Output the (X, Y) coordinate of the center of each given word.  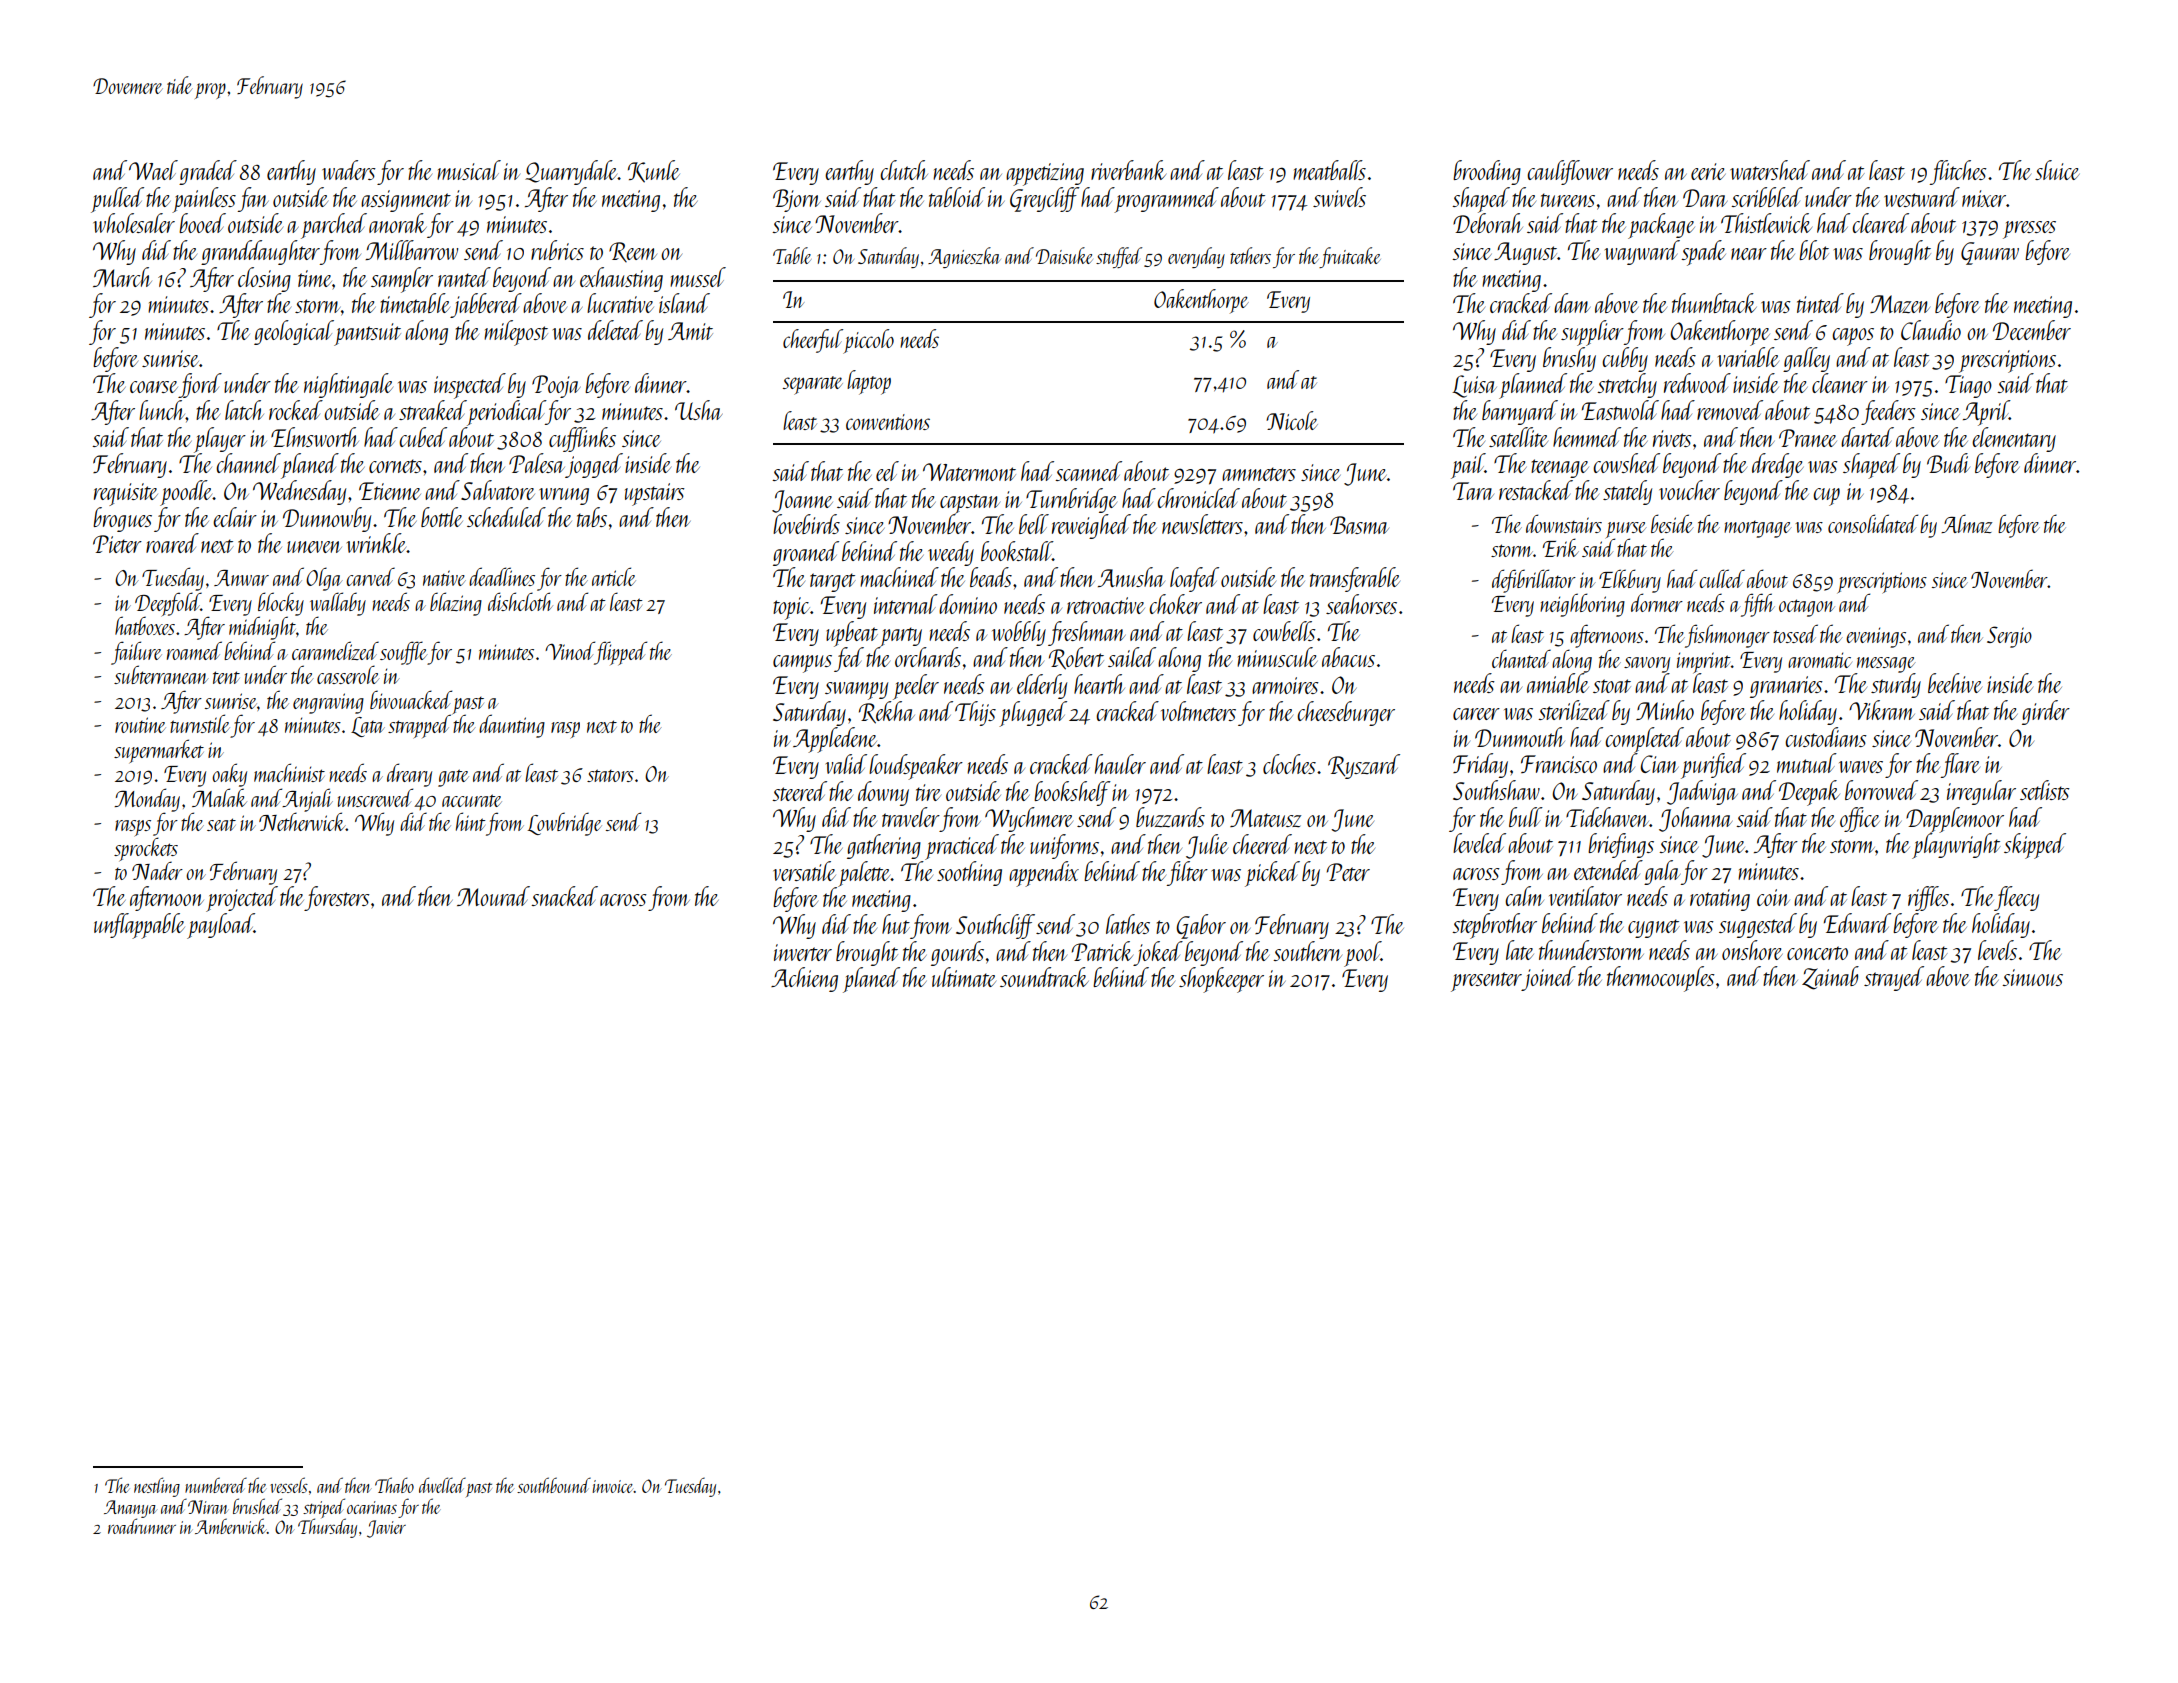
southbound (554, 1485)
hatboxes (145, 625)
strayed (1894, 978)
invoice (613, 1486)
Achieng (804, 979)
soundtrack (1044, 977)
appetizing (1045, 174)
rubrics (557, 250)
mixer (1984, 198)
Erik (1561, 547)
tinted (1820, 303)
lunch (162, 410)
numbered (216, 1485)
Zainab (1830, 978)
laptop (869, 382)
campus (802, 664)
